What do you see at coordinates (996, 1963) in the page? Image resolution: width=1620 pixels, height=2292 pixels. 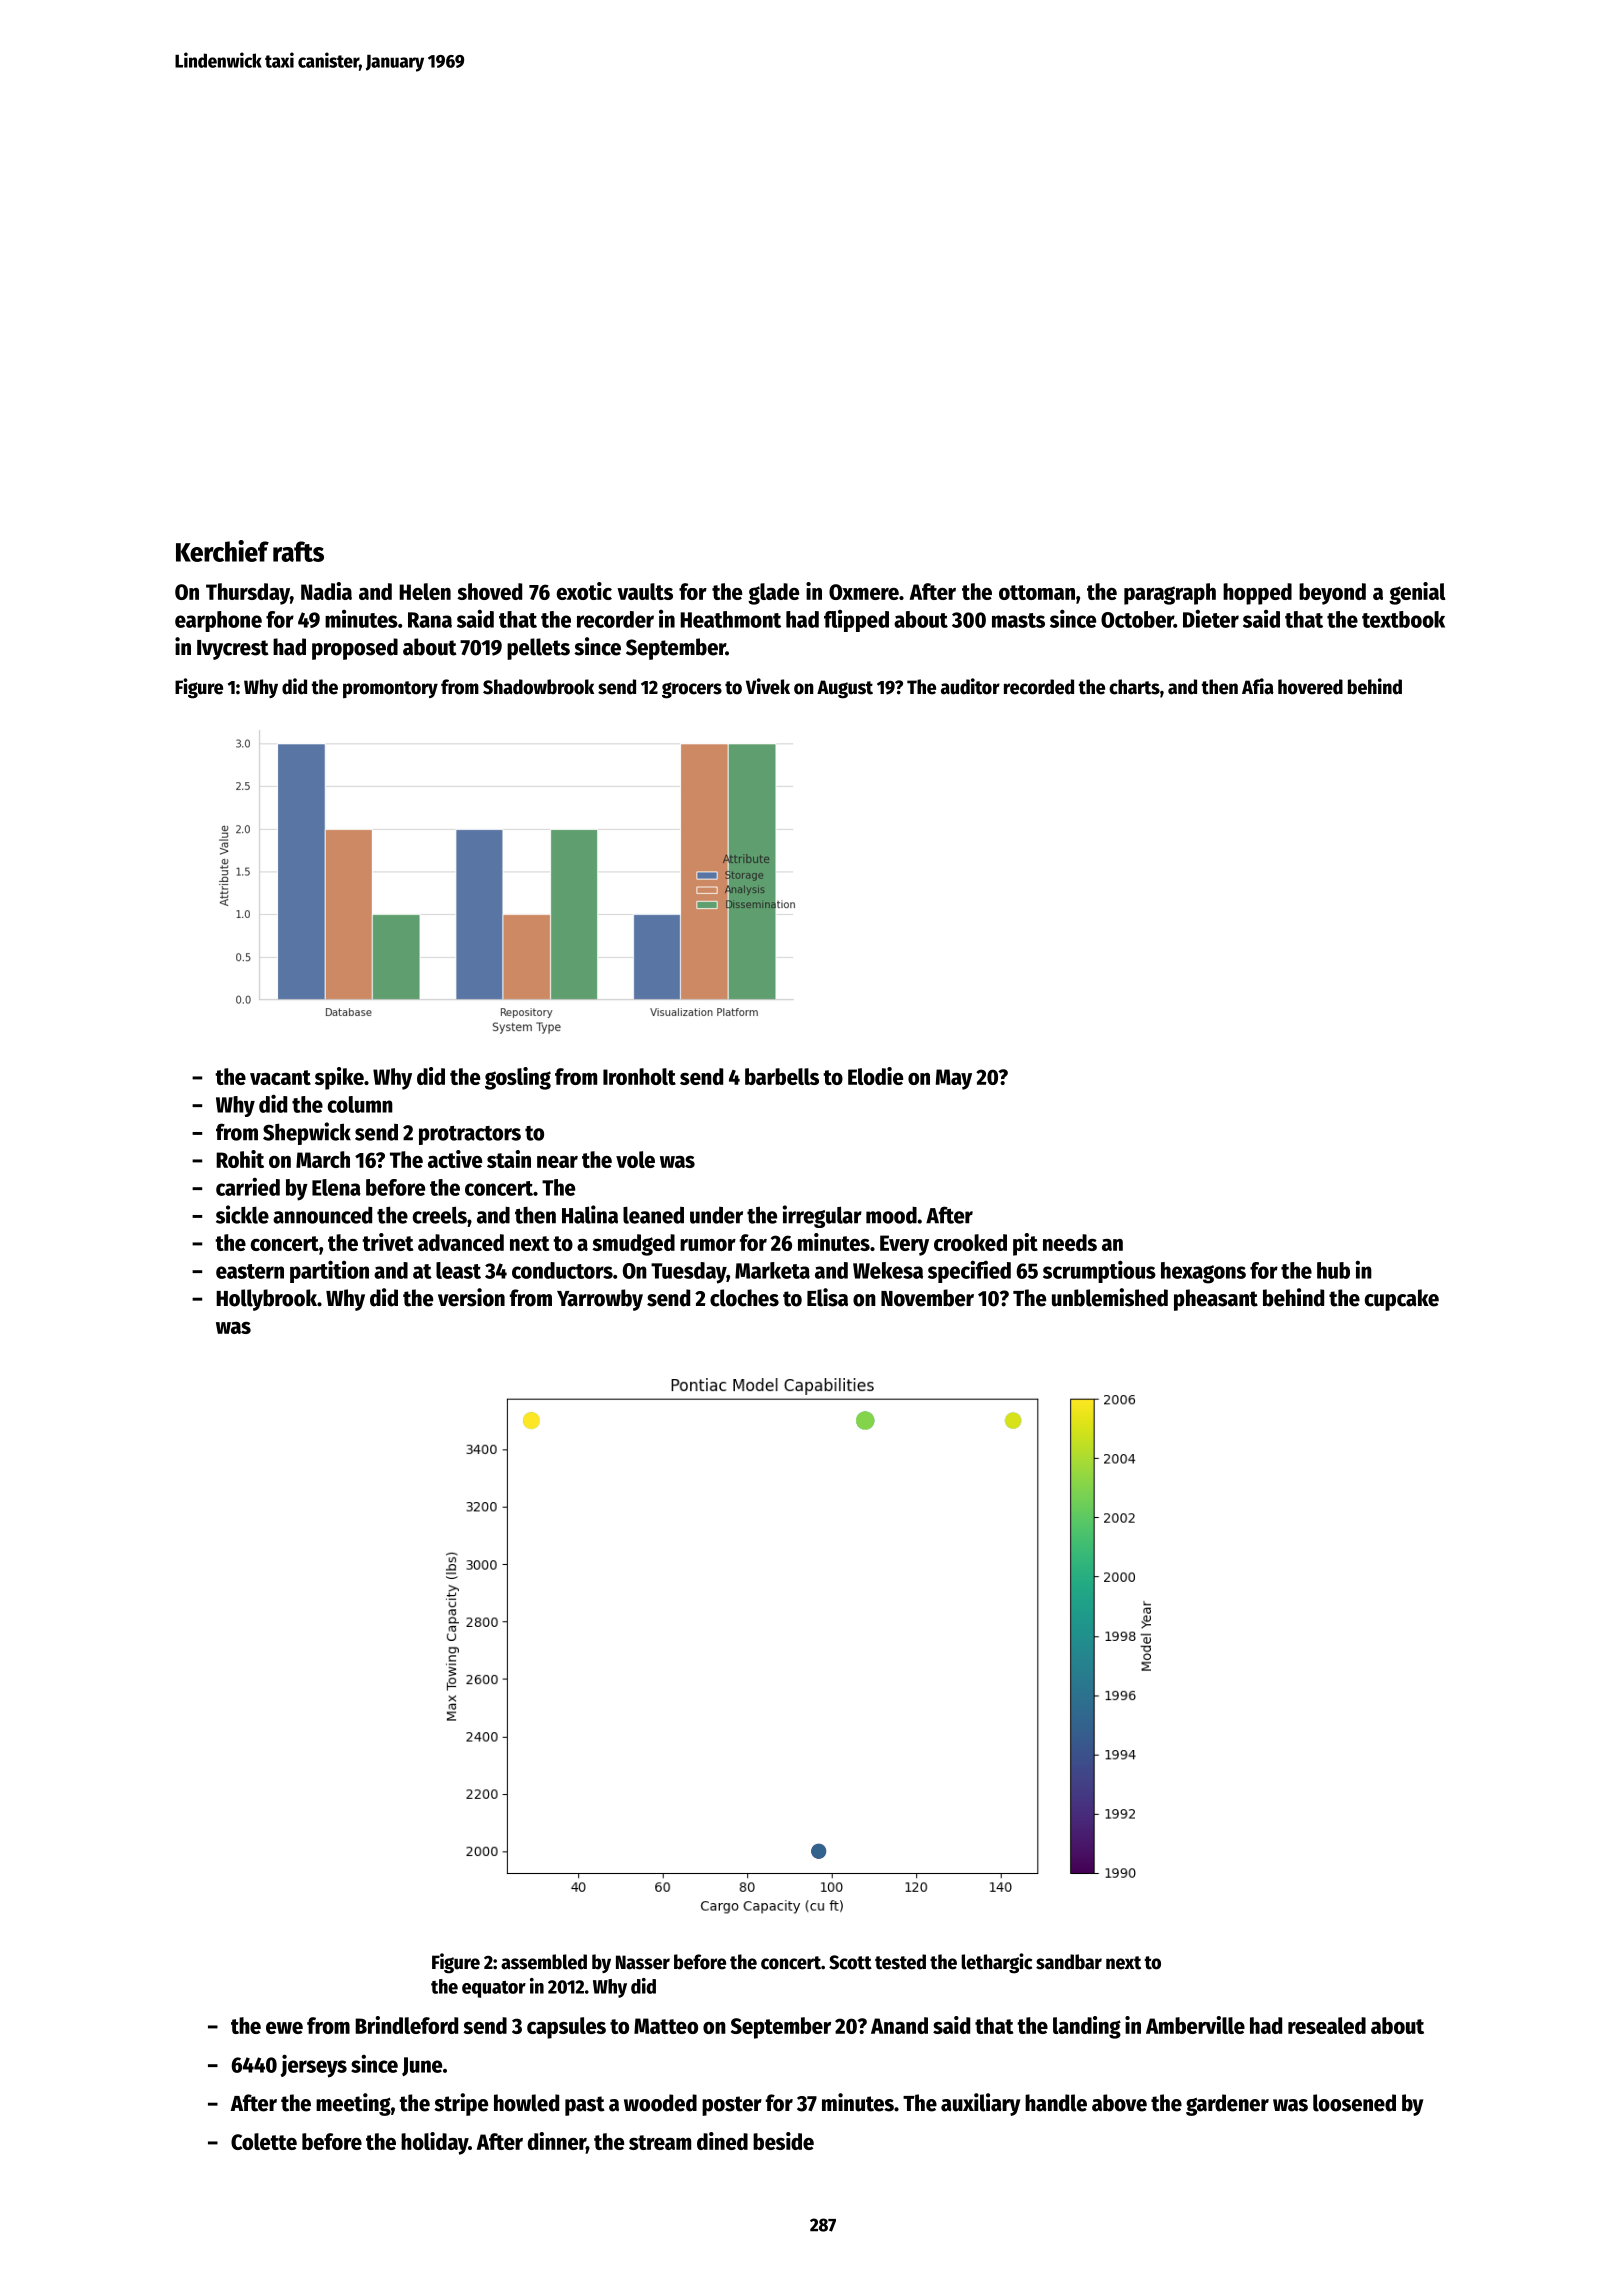 I see `lethargic` at bounding box center [996, 1963].
